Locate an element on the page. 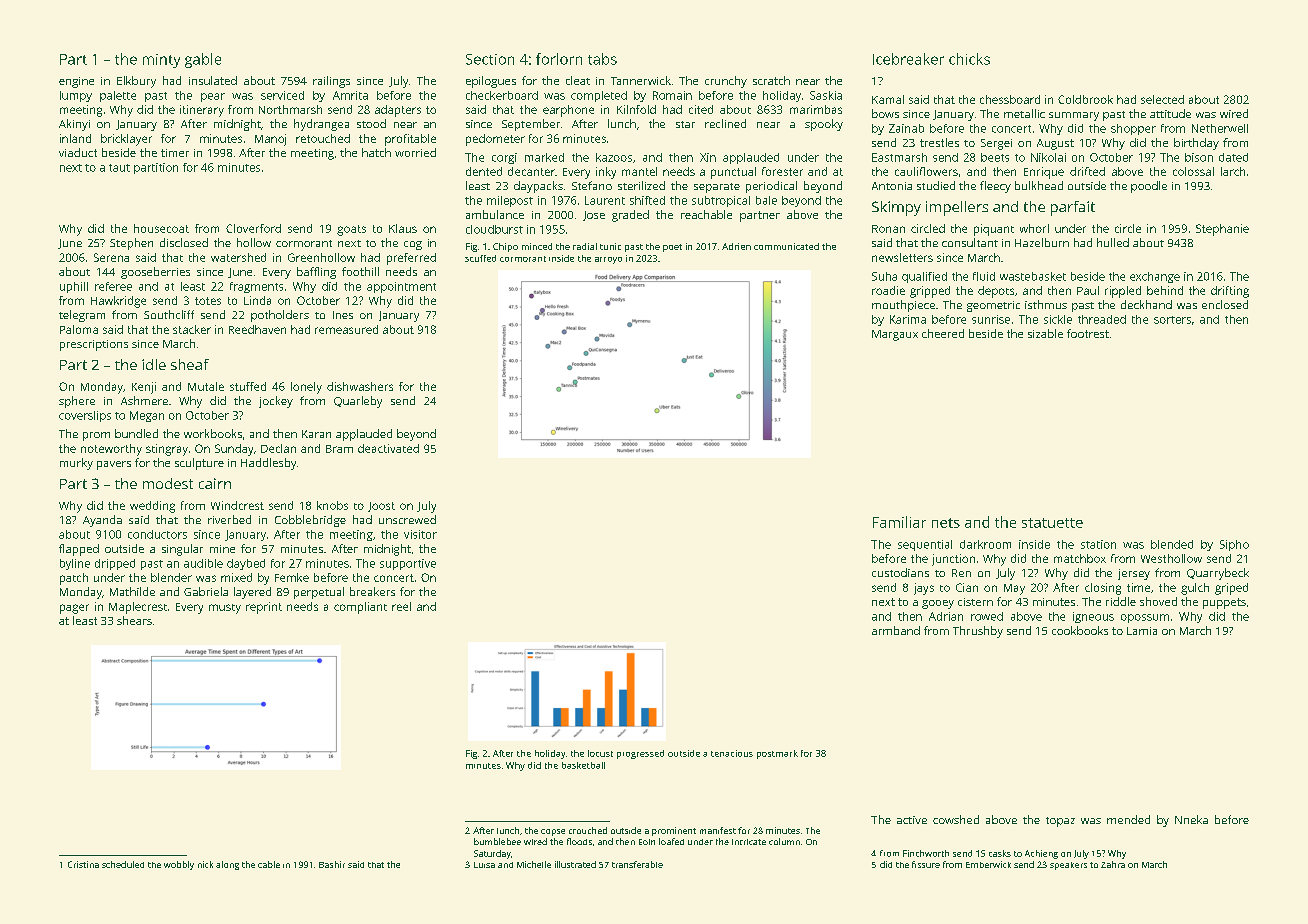  forlorn is located at coordinates (559, 59).
